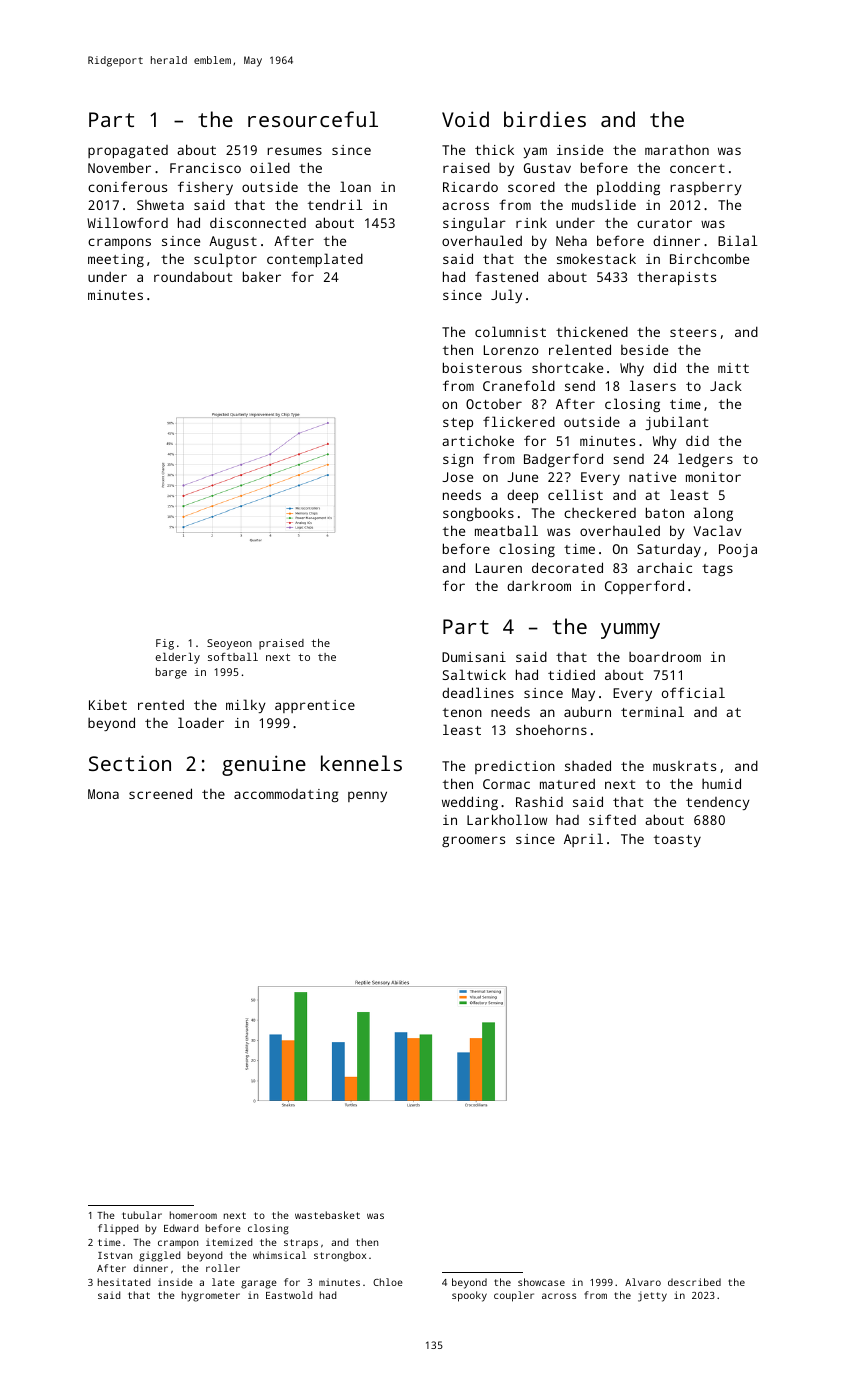  Describe the element at coordinates (535, 152) in the screenshot. I see `yam` at that location.
